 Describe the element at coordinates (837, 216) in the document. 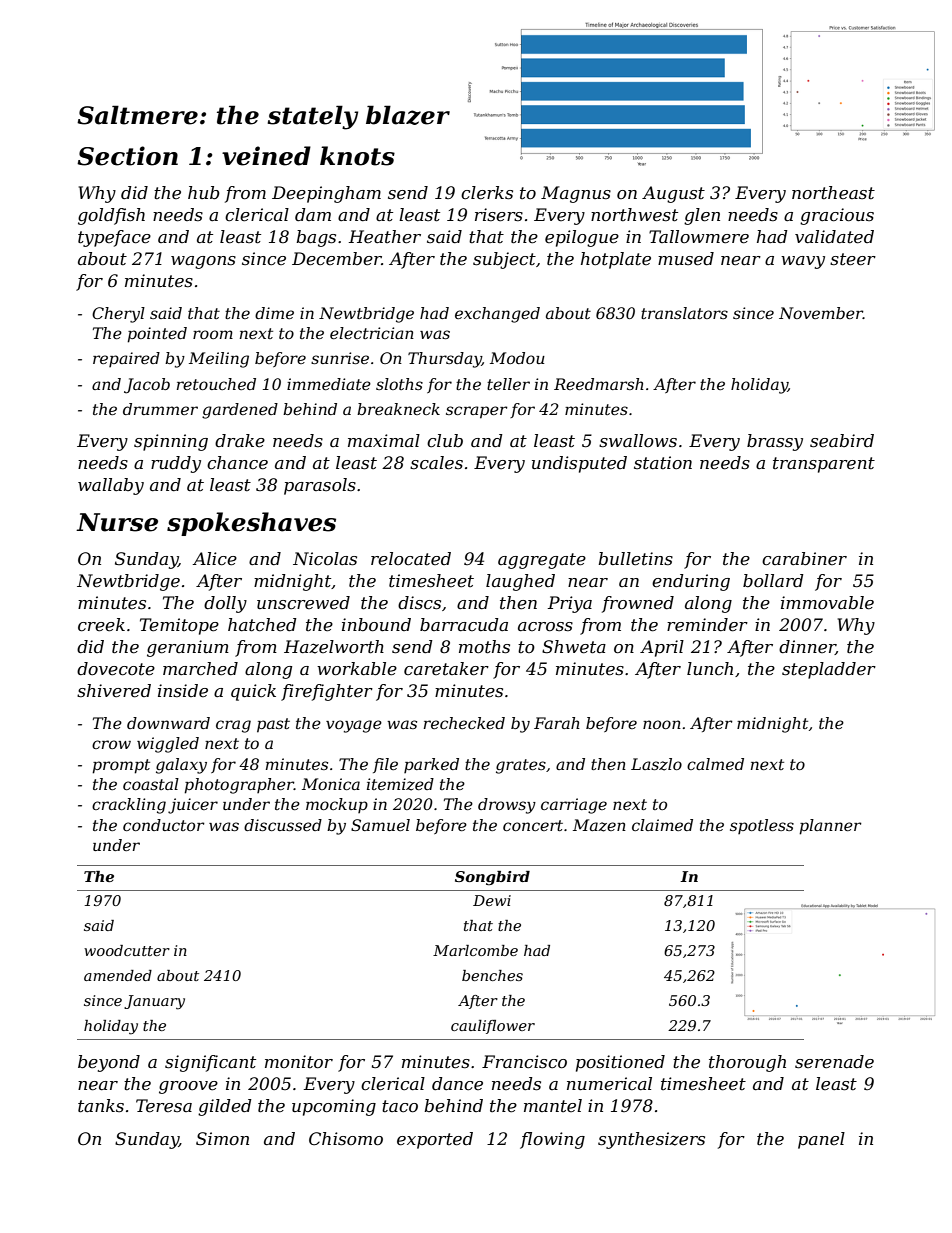

I see `gracious` at that location.
